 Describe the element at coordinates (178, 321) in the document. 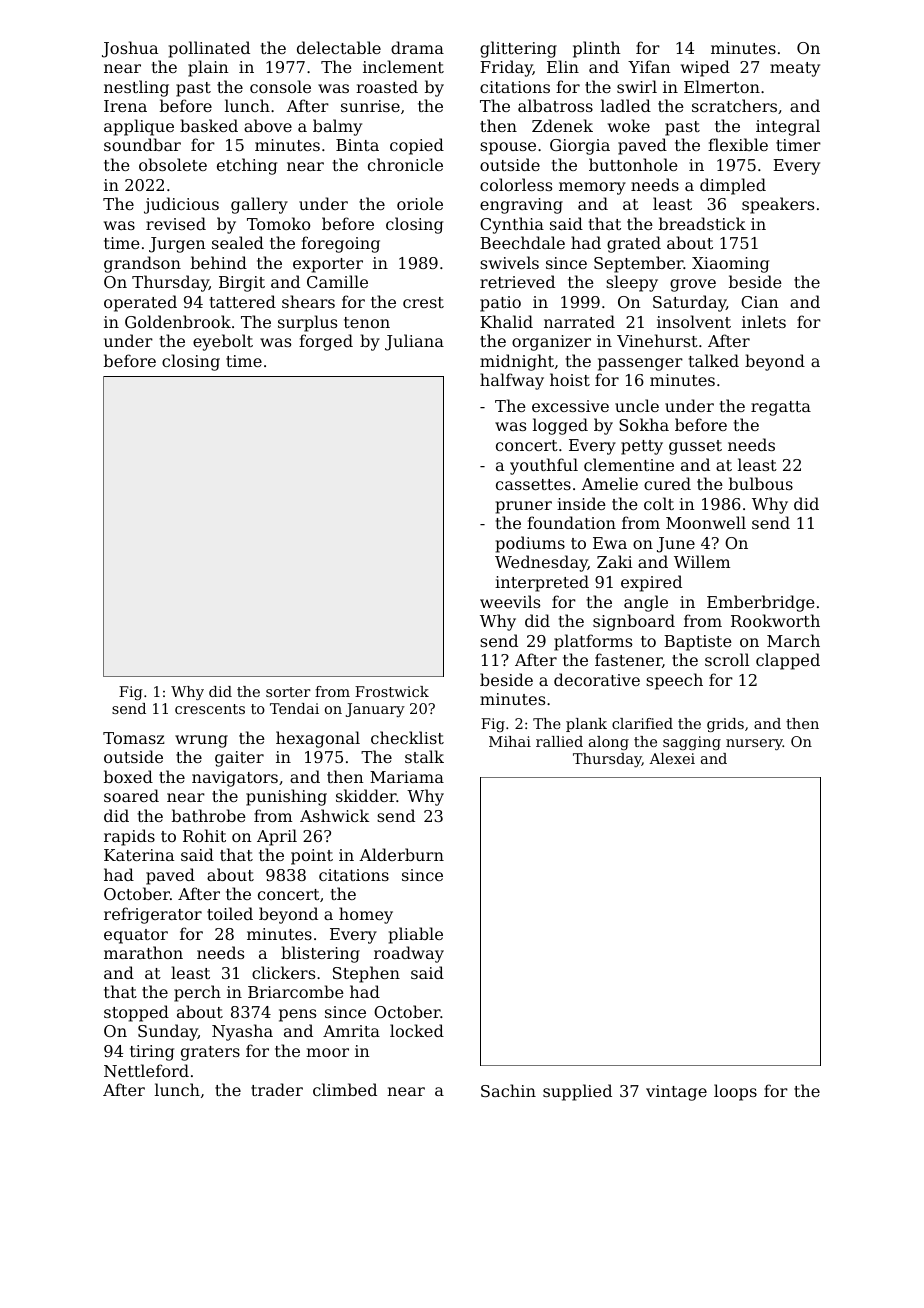

I see `Goldenbrook` at that location.
